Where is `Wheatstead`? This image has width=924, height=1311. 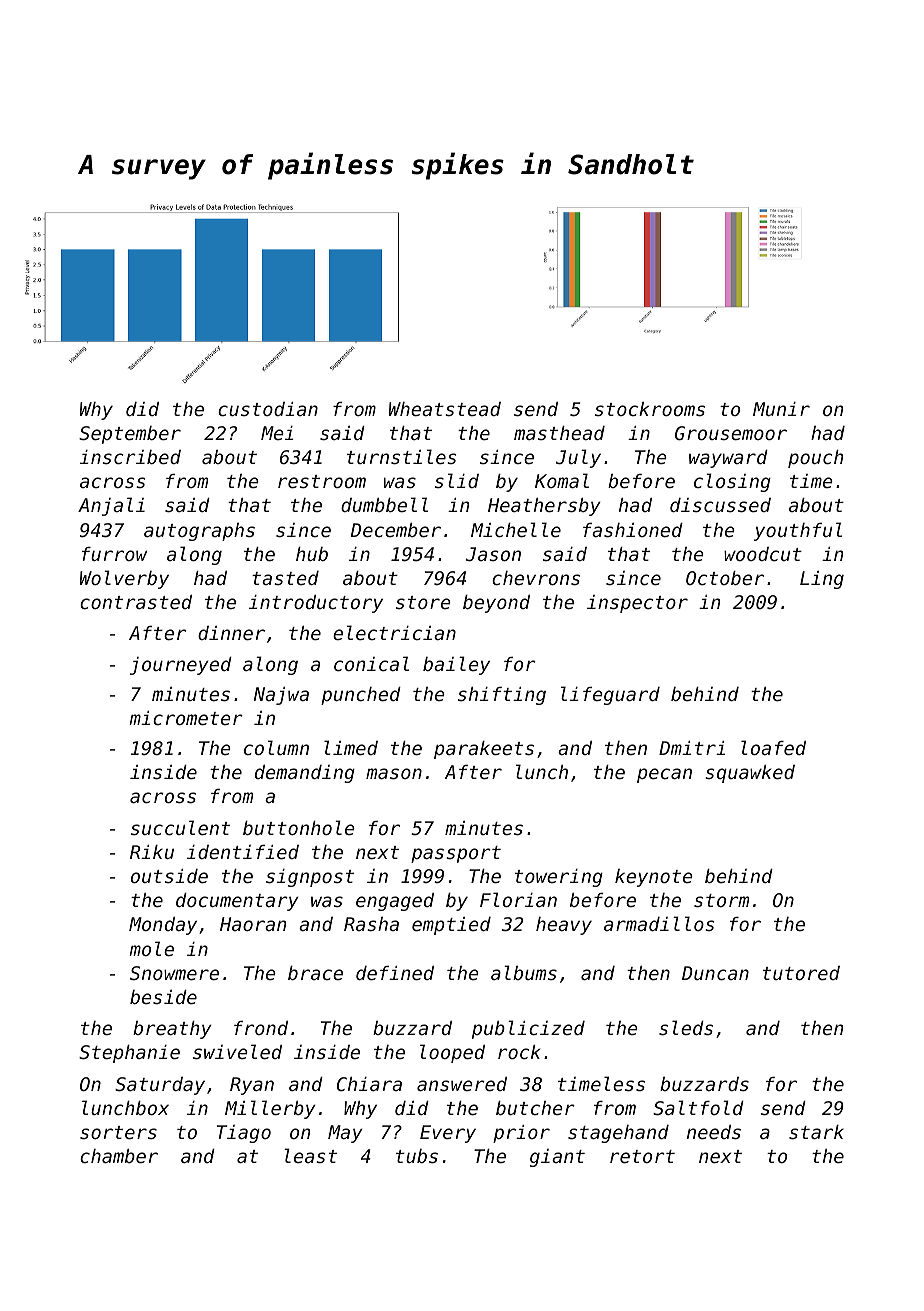
Wheatstead is located at coordinates (445, 409).
